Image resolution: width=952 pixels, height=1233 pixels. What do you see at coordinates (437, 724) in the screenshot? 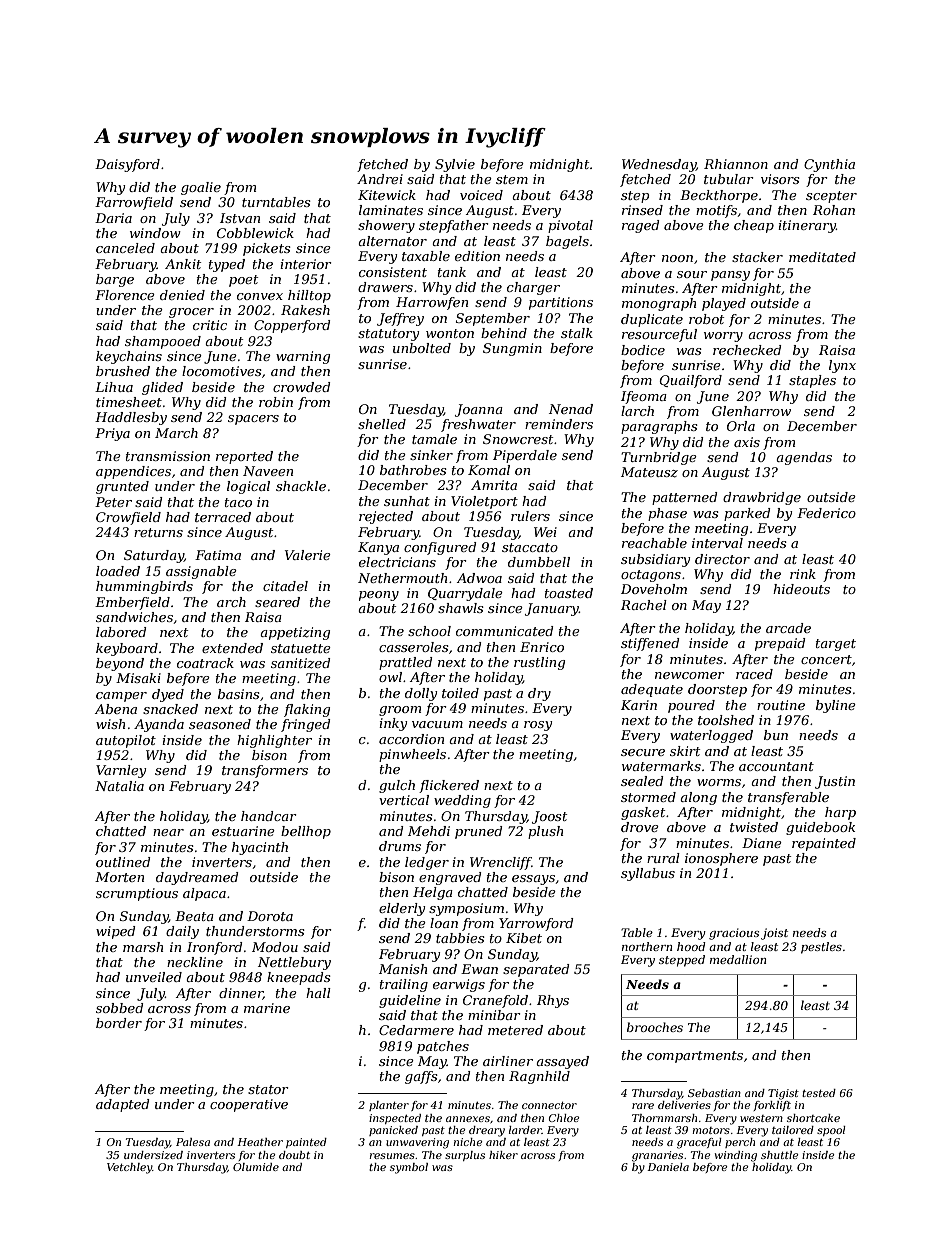
I see `vacuum` at bounding box center [437, 724].
